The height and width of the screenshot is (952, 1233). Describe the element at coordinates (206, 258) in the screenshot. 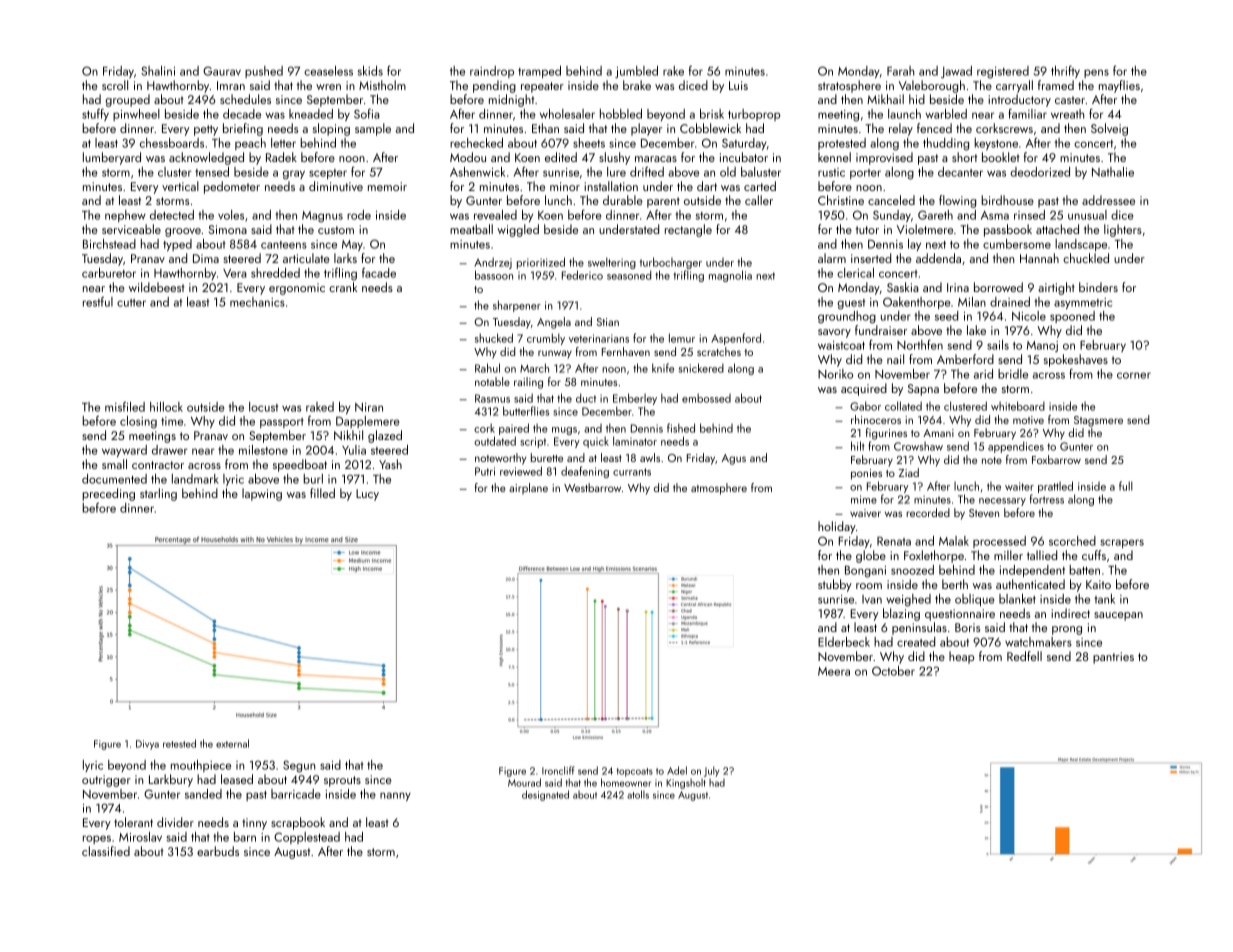

I see `Dima` at that location.
